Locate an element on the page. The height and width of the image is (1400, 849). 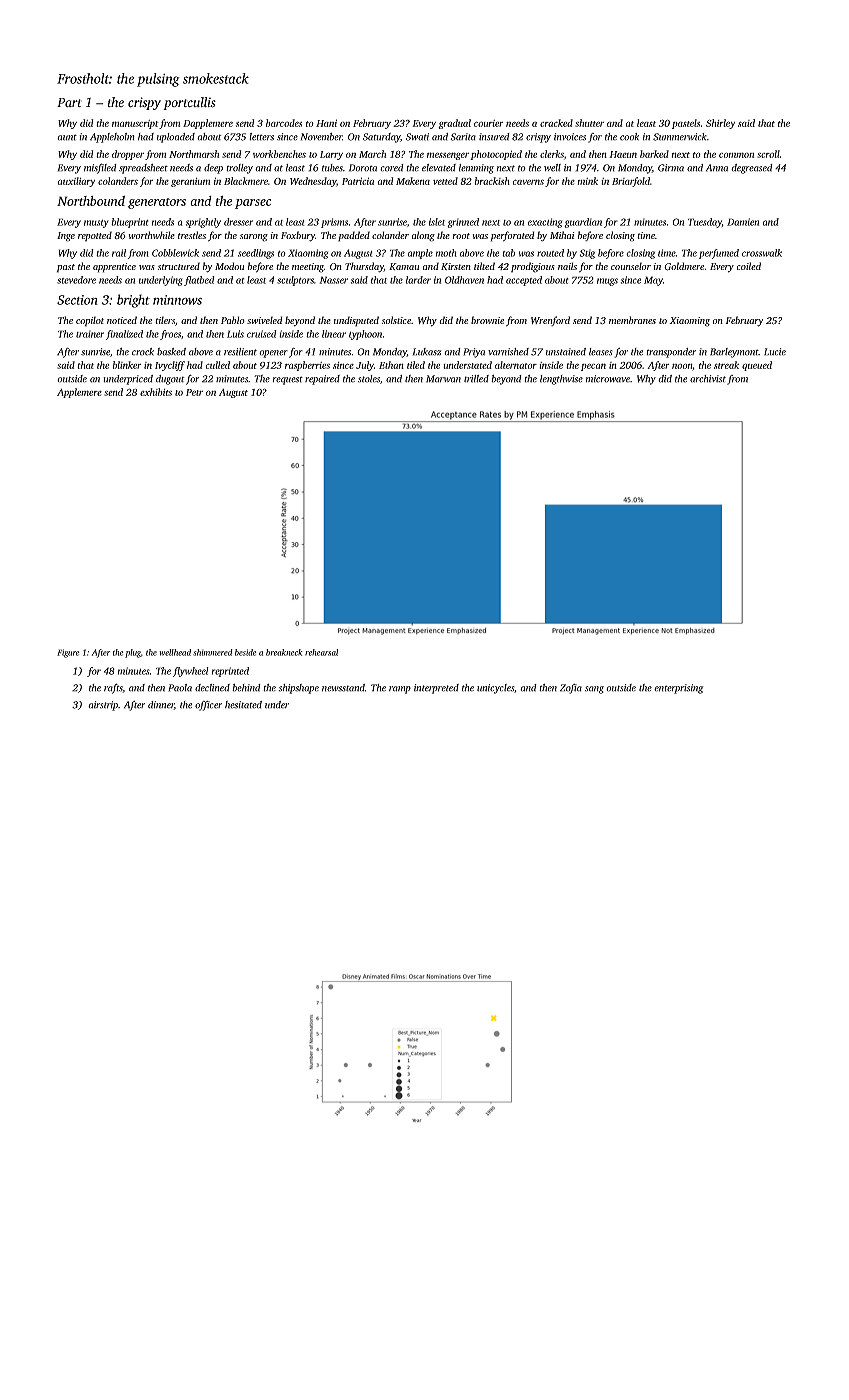
Part is located at coordinates (69, 102).
